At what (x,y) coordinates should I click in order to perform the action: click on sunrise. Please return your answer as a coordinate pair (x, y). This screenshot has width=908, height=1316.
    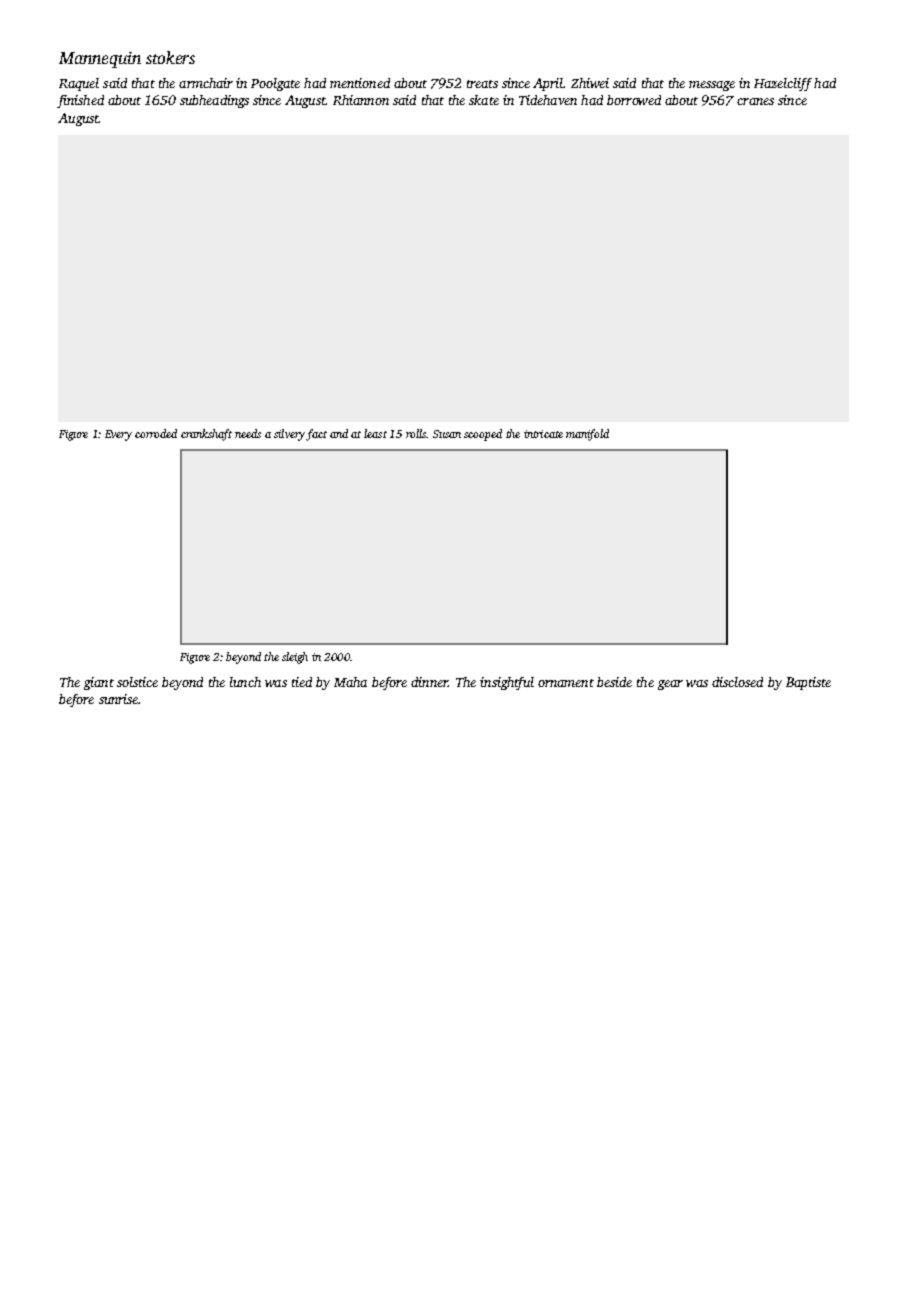
    Looking at the image, I should click on (118, 699).
